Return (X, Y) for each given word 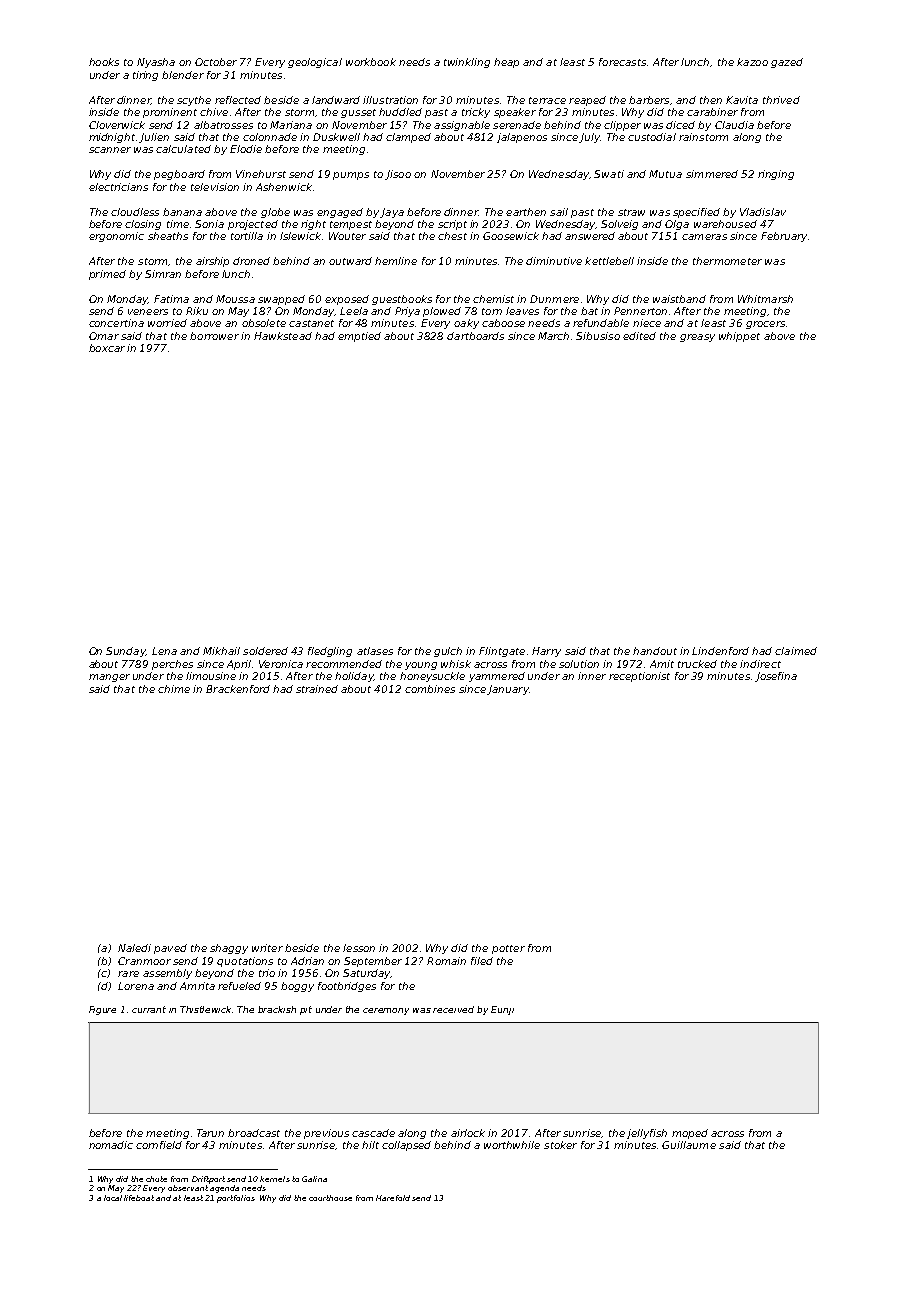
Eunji (502, 1010)
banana (182, 212)
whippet (739, 337)
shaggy (229, 949)
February (784, 237)
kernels (275, 1179)
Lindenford (720, 651)
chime (174, 689)
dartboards (475, 336)
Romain (446, 961)
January (508, 690)
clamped (408, 138)
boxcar (107, 348)
